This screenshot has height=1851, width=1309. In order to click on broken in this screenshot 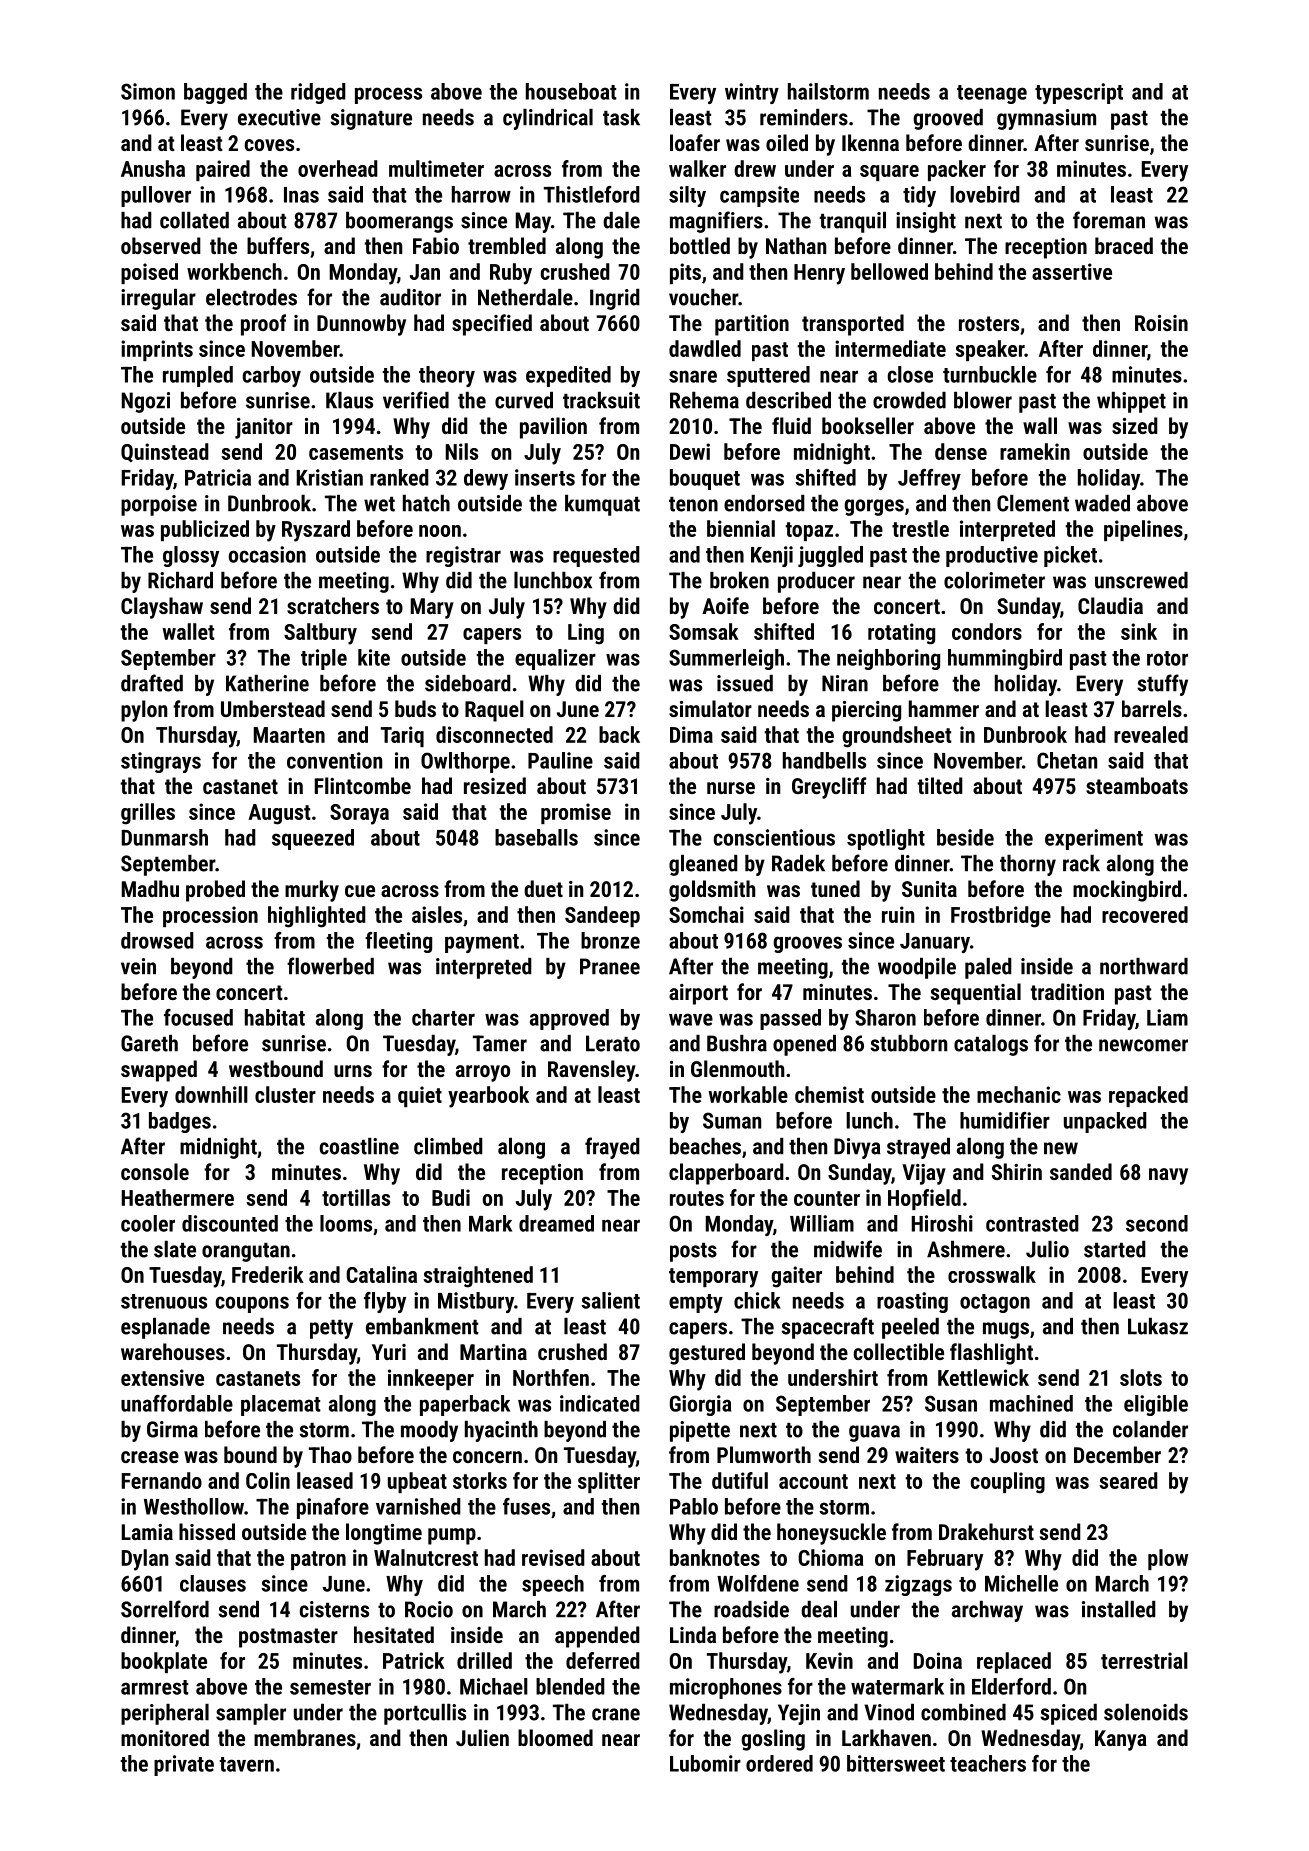, I will do `click(739, 580)`.
